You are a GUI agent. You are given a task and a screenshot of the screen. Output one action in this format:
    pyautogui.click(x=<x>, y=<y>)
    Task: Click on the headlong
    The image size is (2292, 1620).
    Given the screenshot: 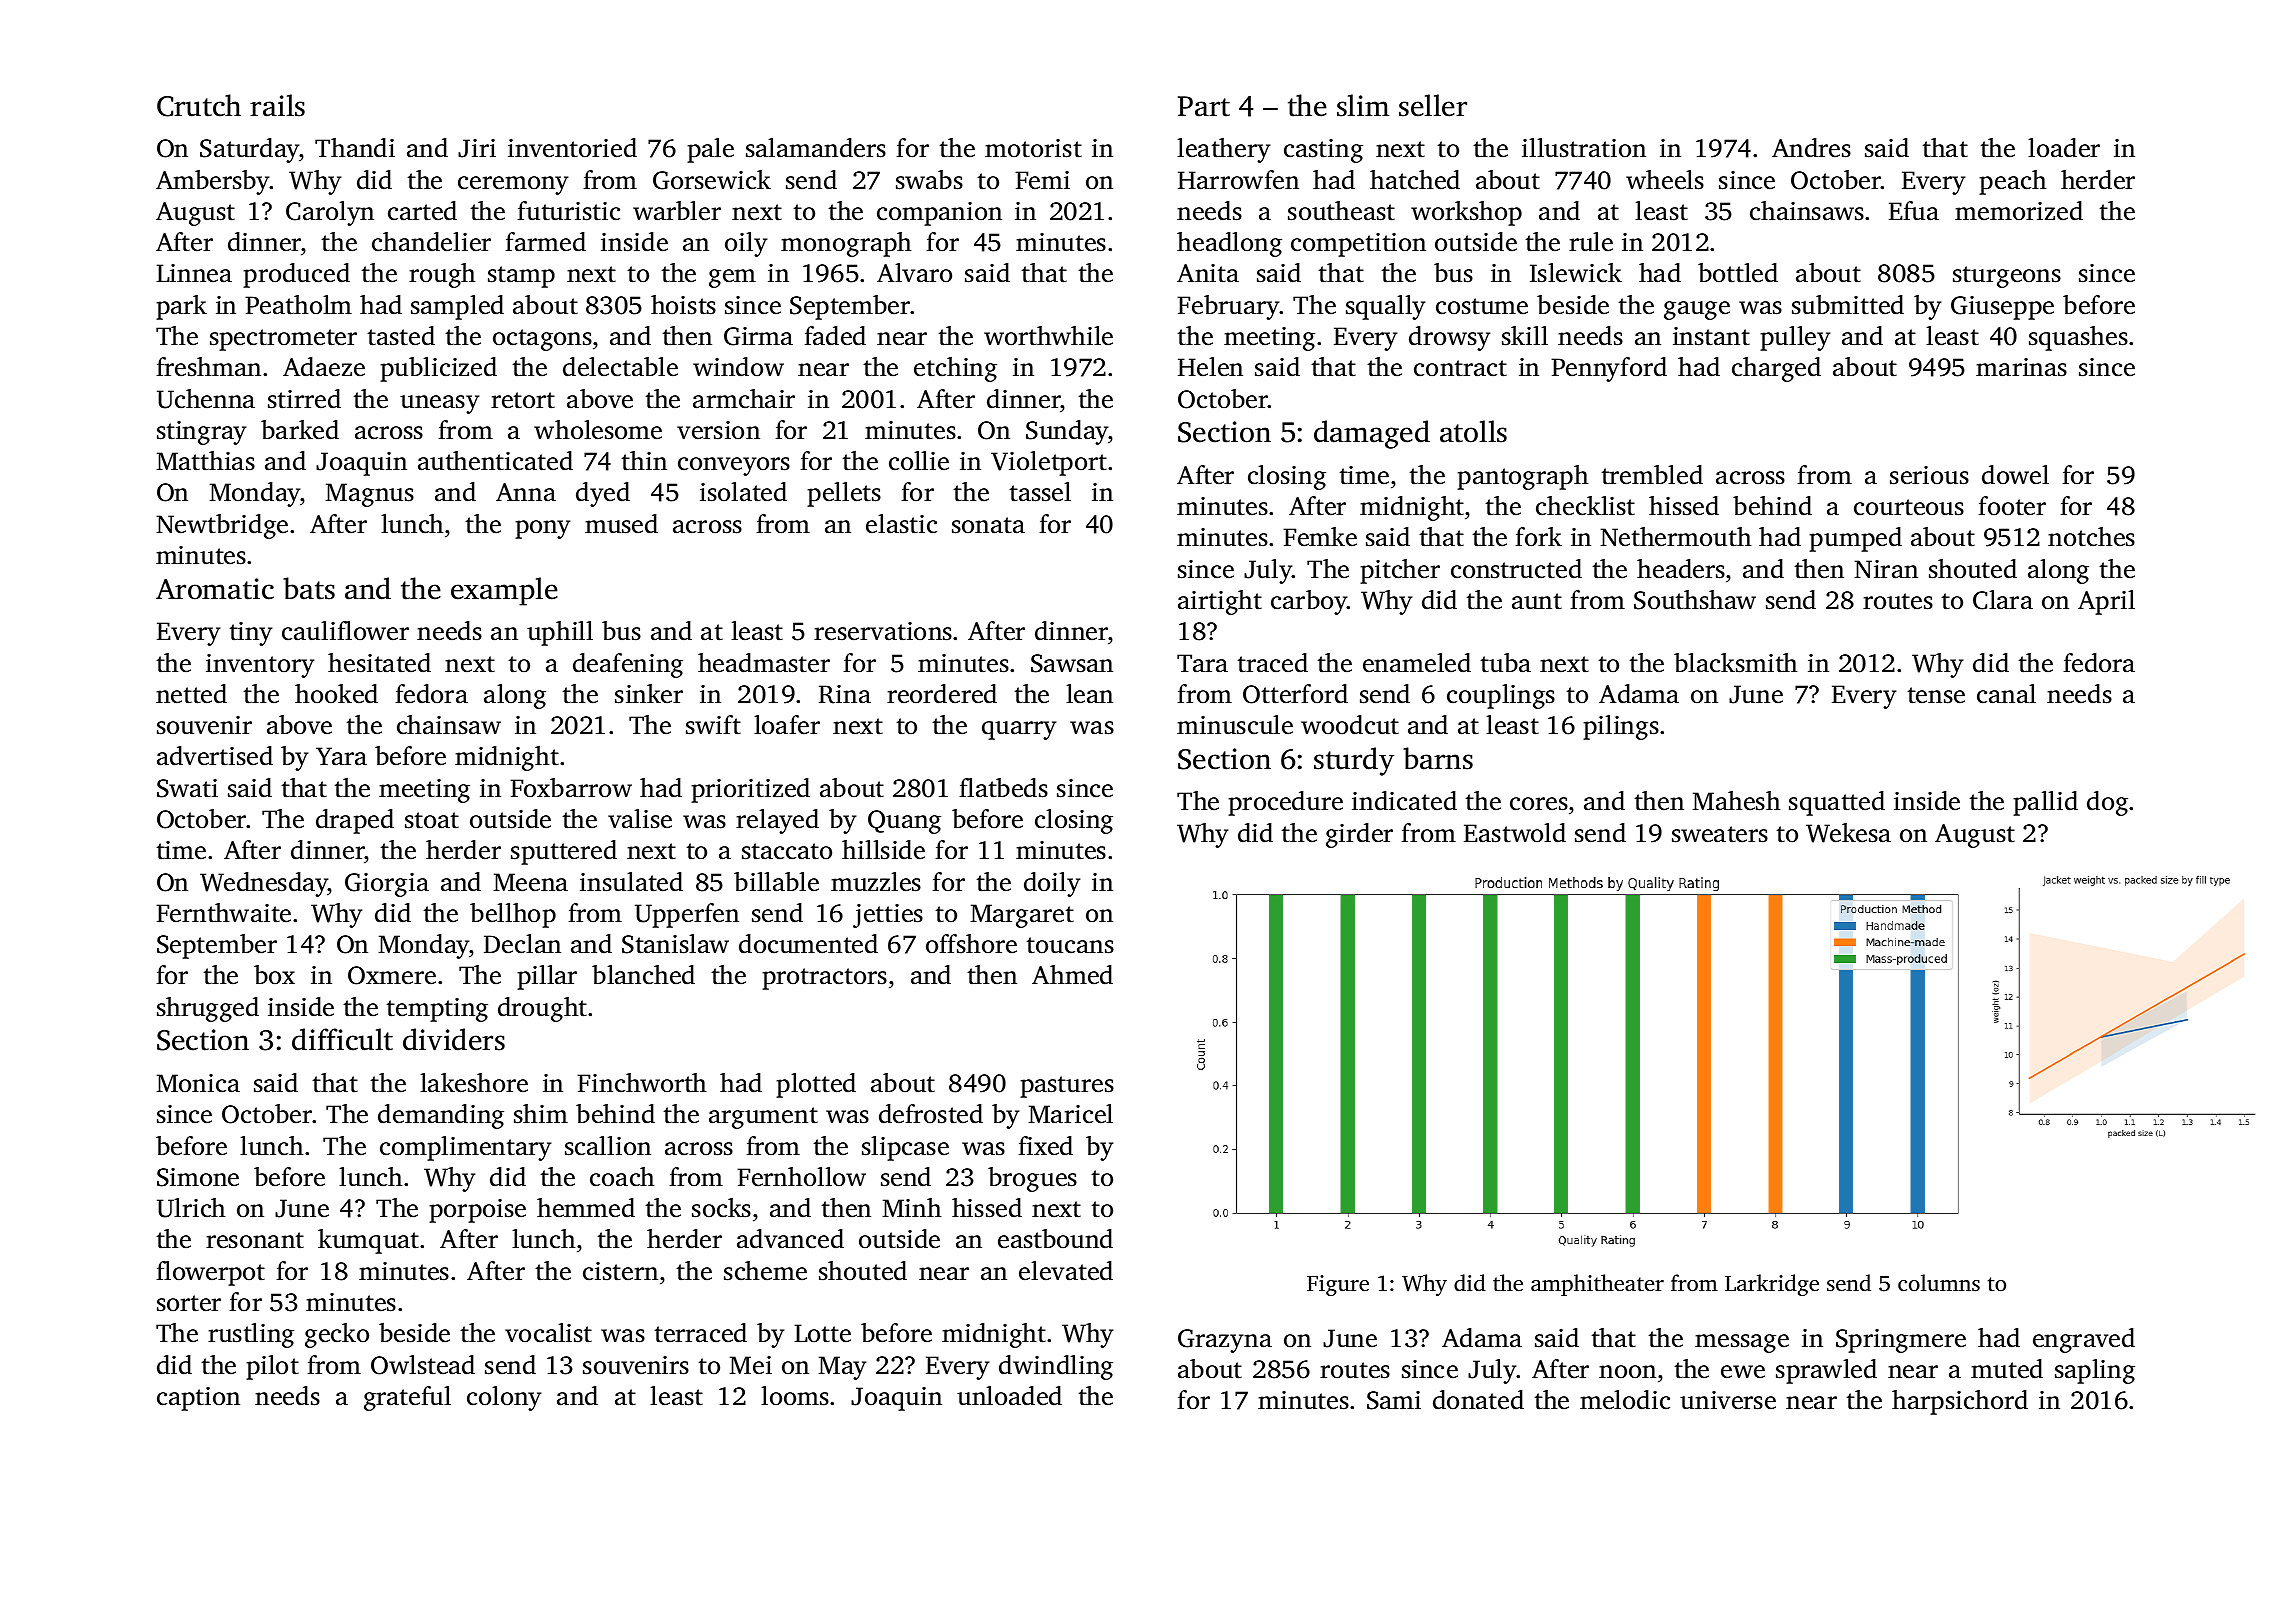 What is the action you would take?
    pyautogui.click(x=1229, y=244)
